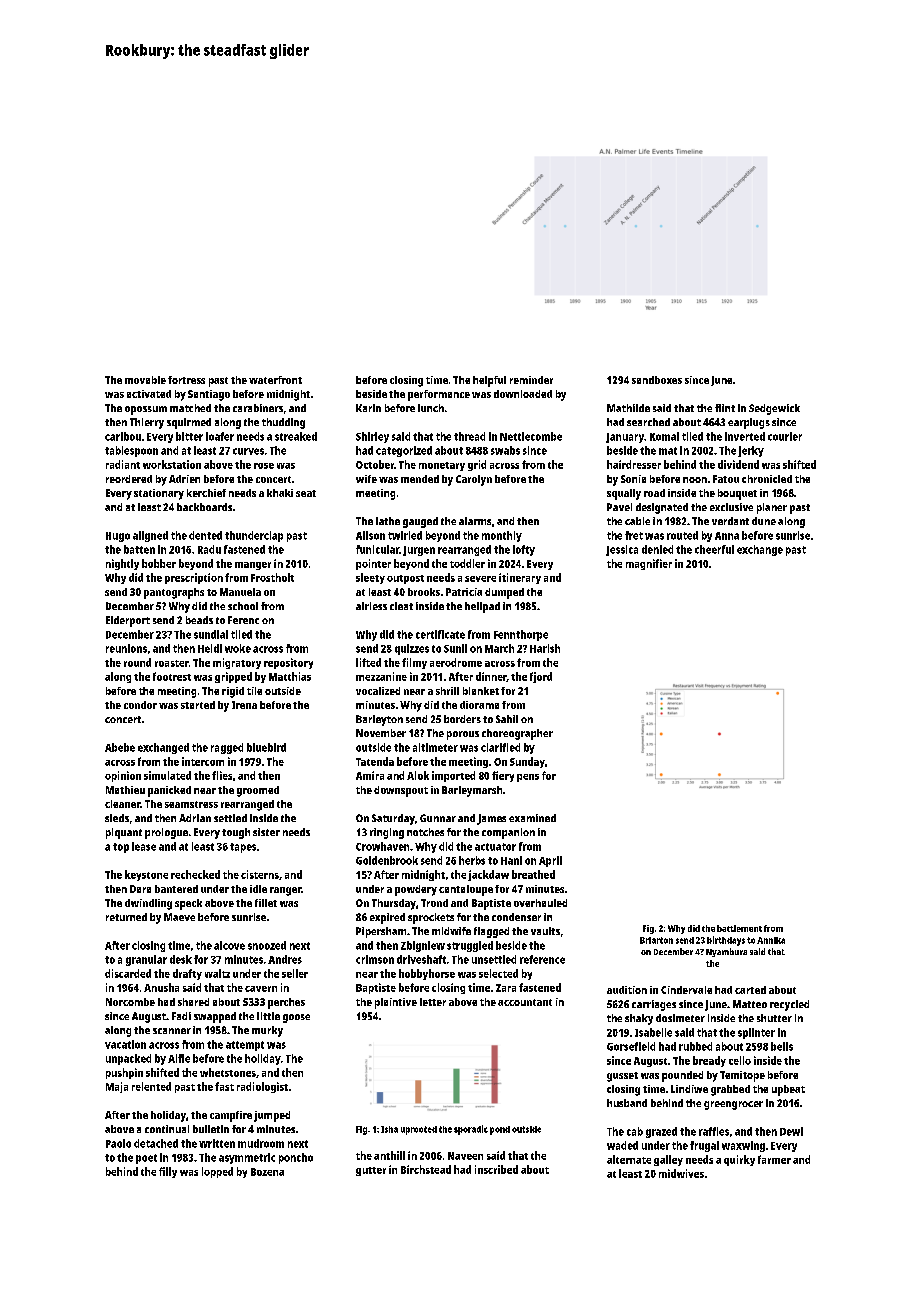  What do you see at coordinates (217, 1172) in the screenshot?
I see `lopped` at bounding box center [217, 1172].
